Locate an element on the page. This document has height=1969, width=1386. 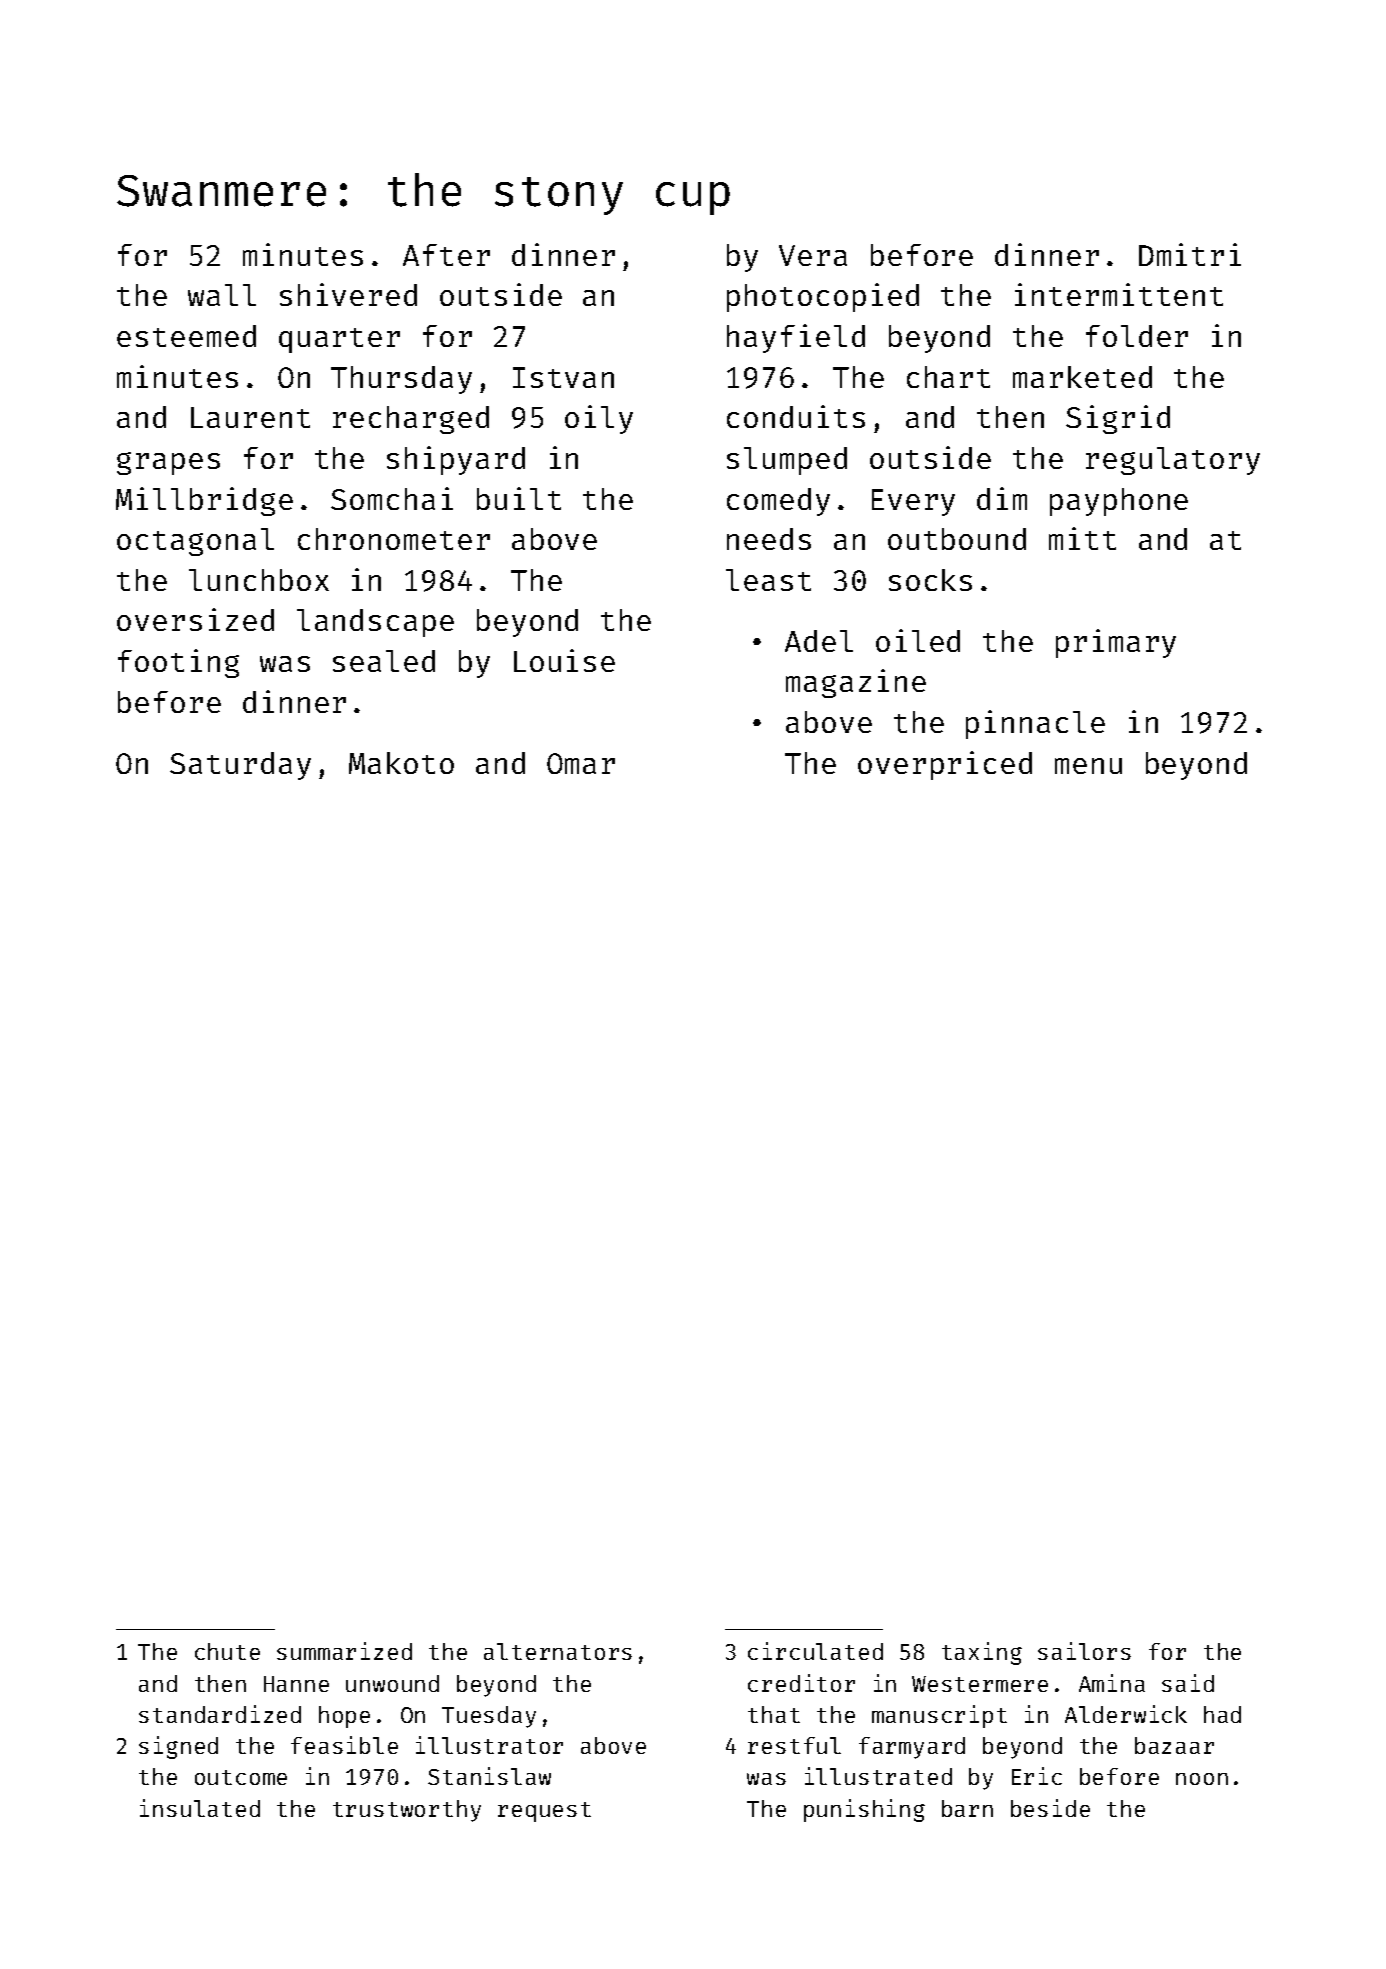
Vera is located at coordinates (813, 255).
